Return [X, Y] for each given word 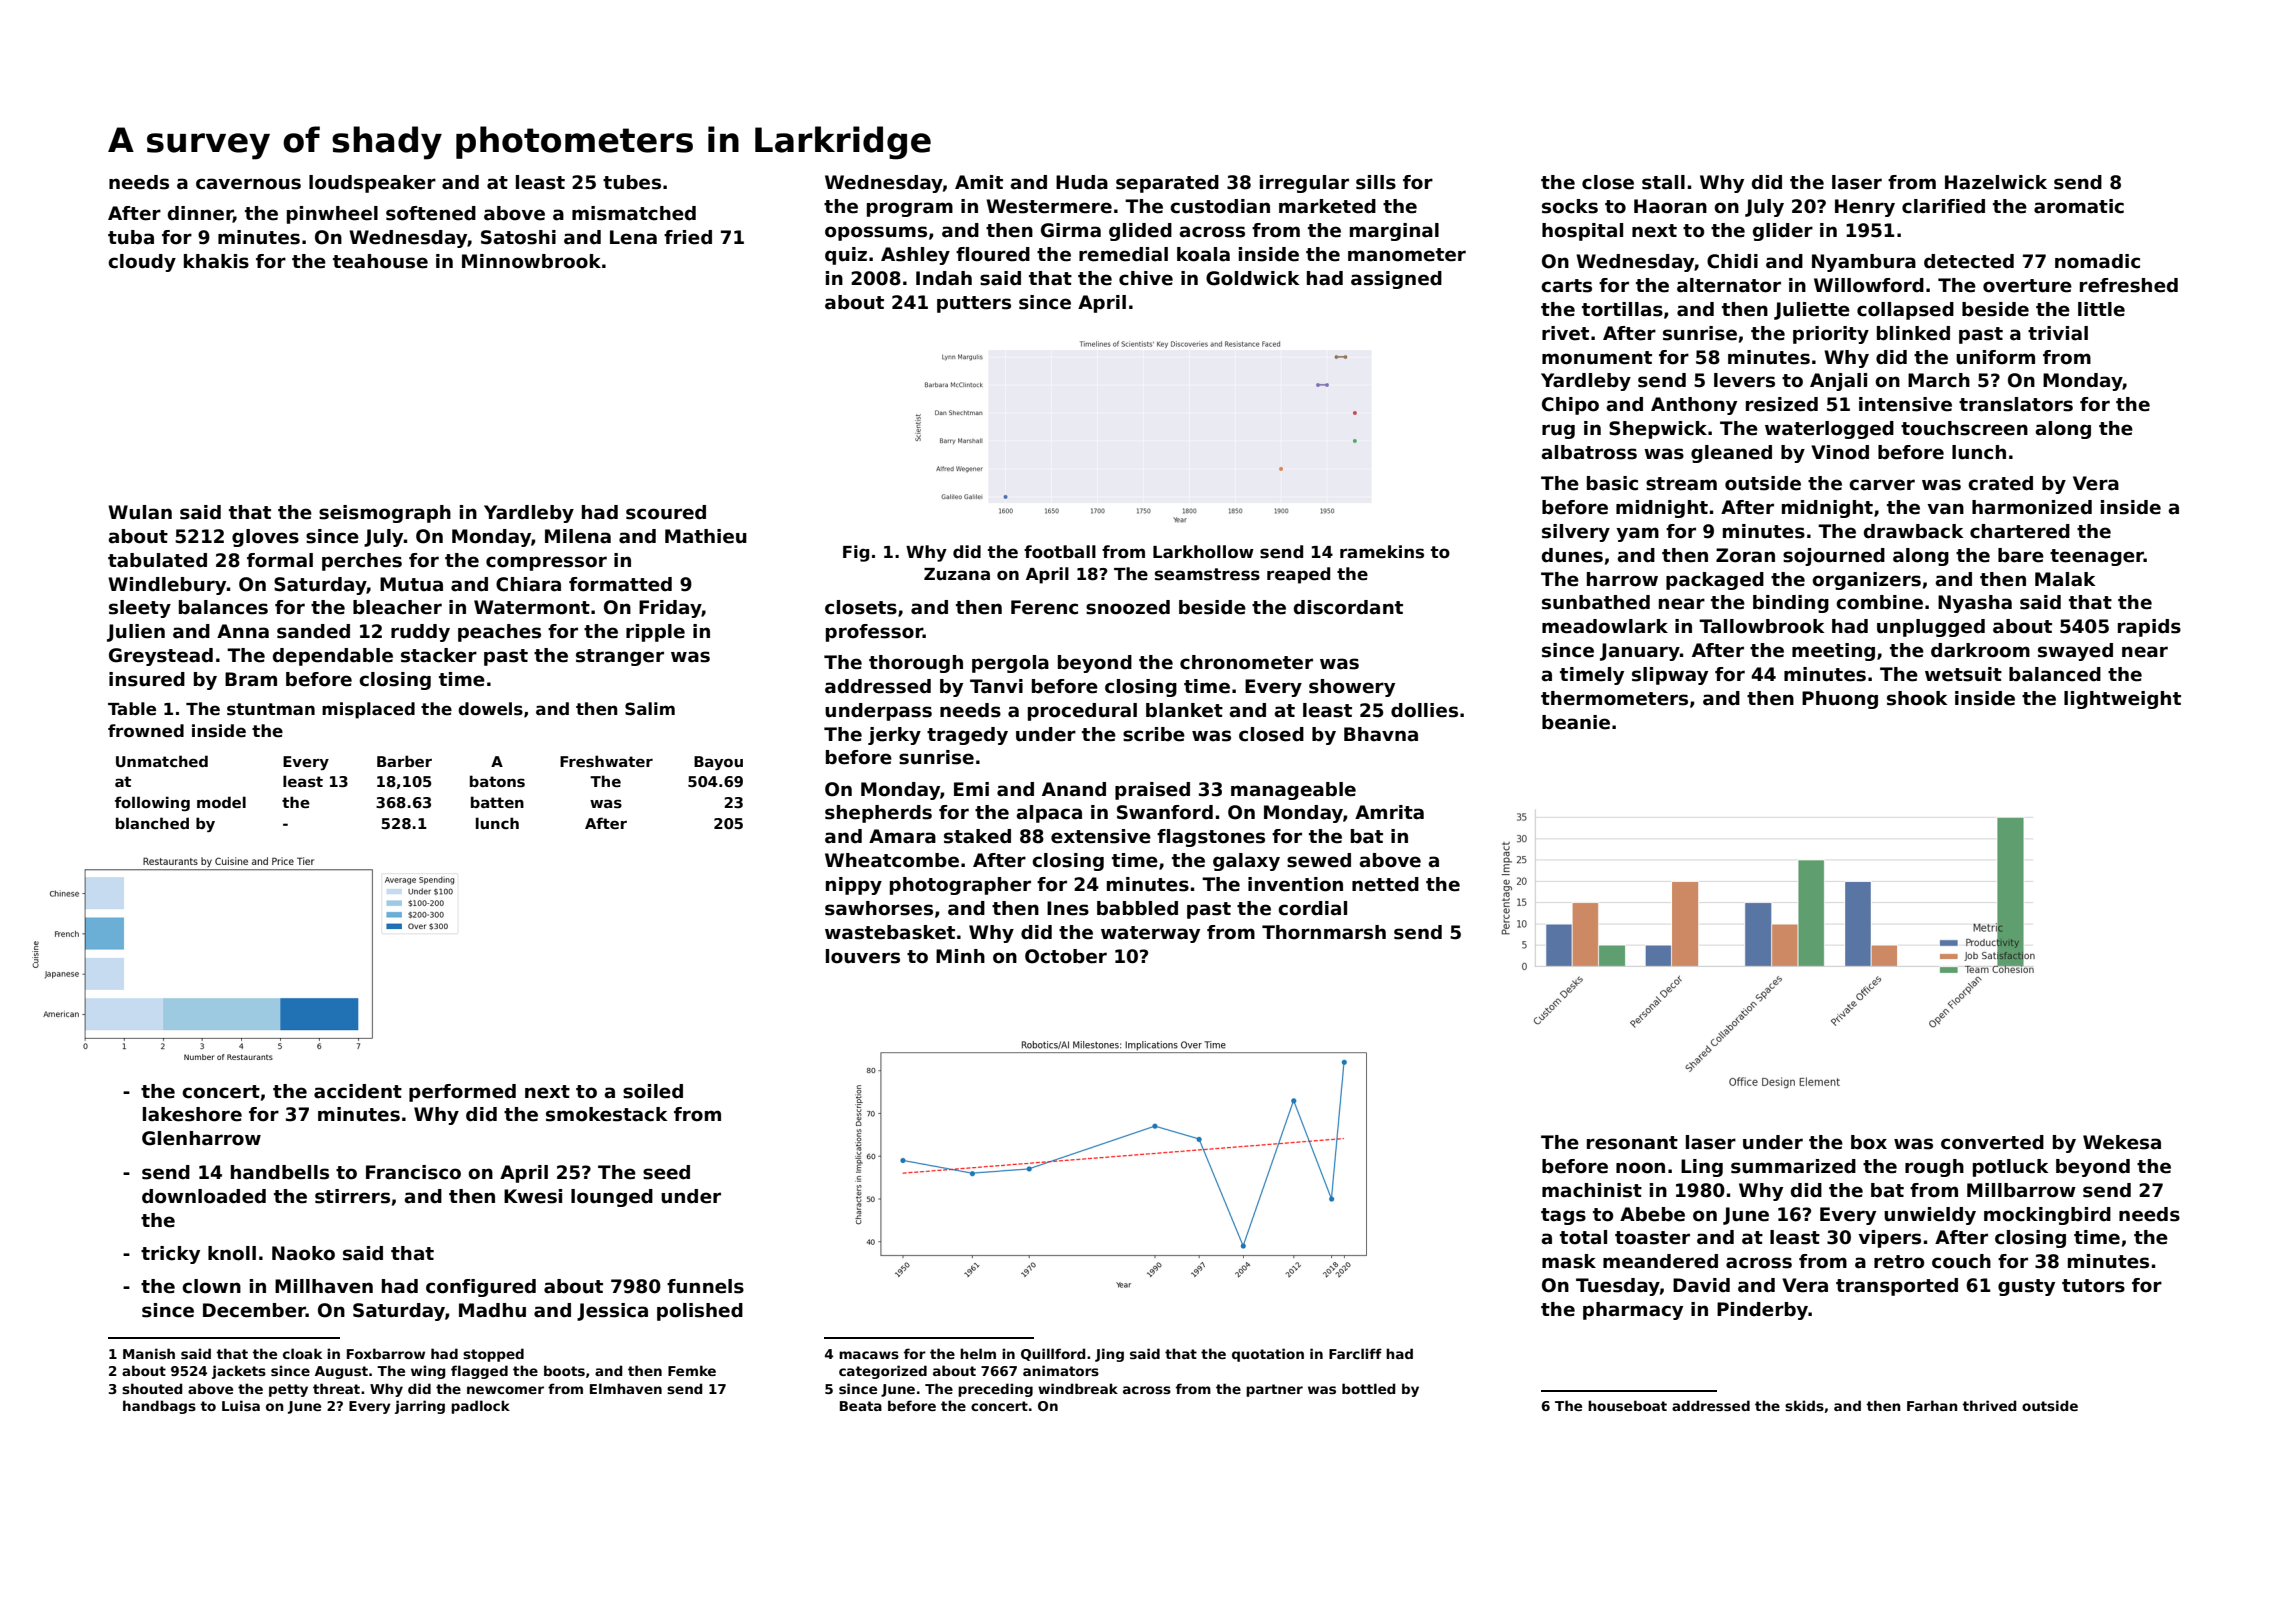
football [1060, 552]
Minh [960, 956]
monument [1597, 358]
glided [1140, 232]
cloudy [142, 263]
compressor [546, 563]
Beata [861, 1406]
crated [2000, 483]
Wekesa [2122, 1142]
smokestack [606, 1114]
